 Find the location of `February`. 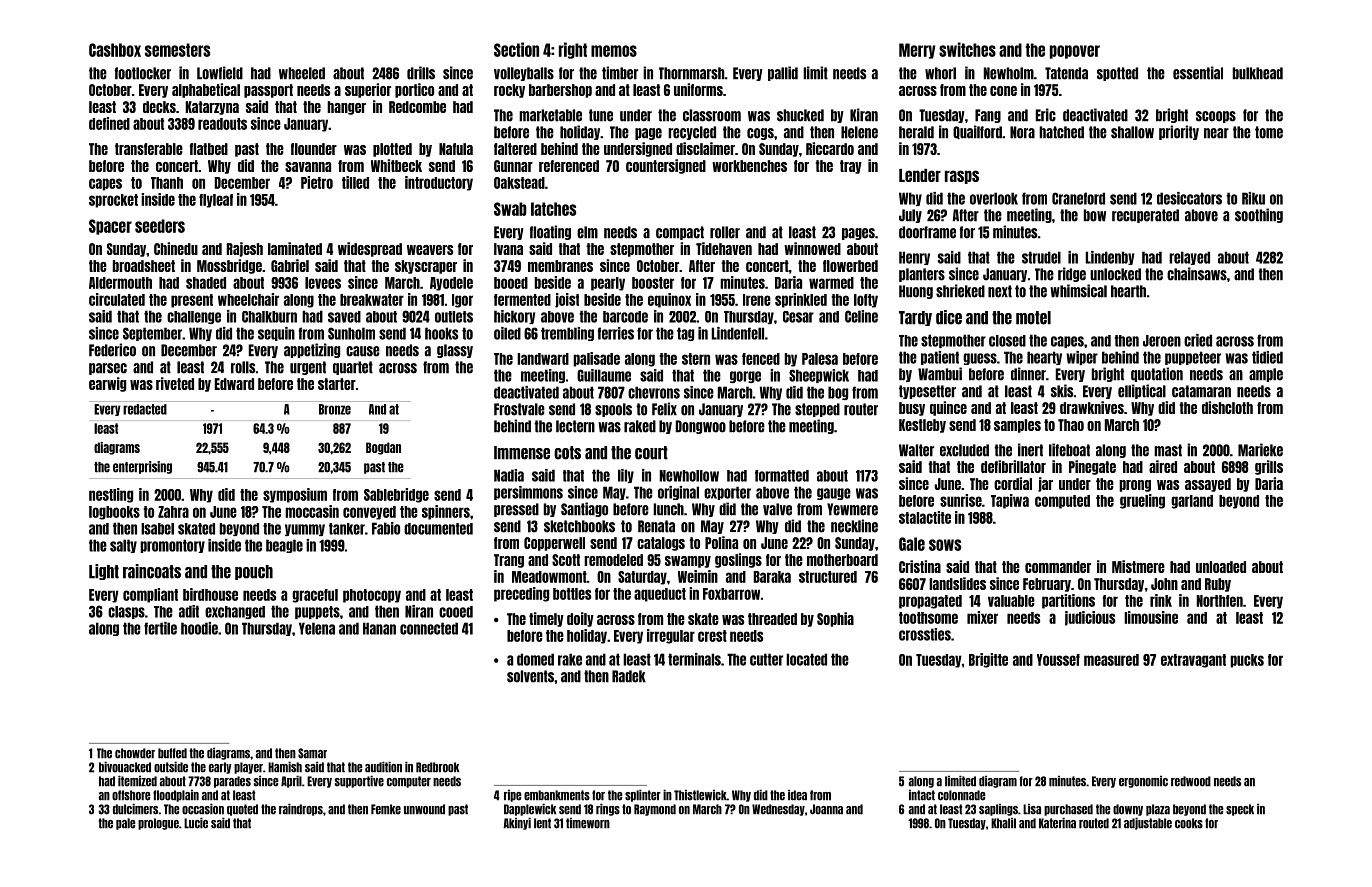

February is located at coordinates (1047, 585).
